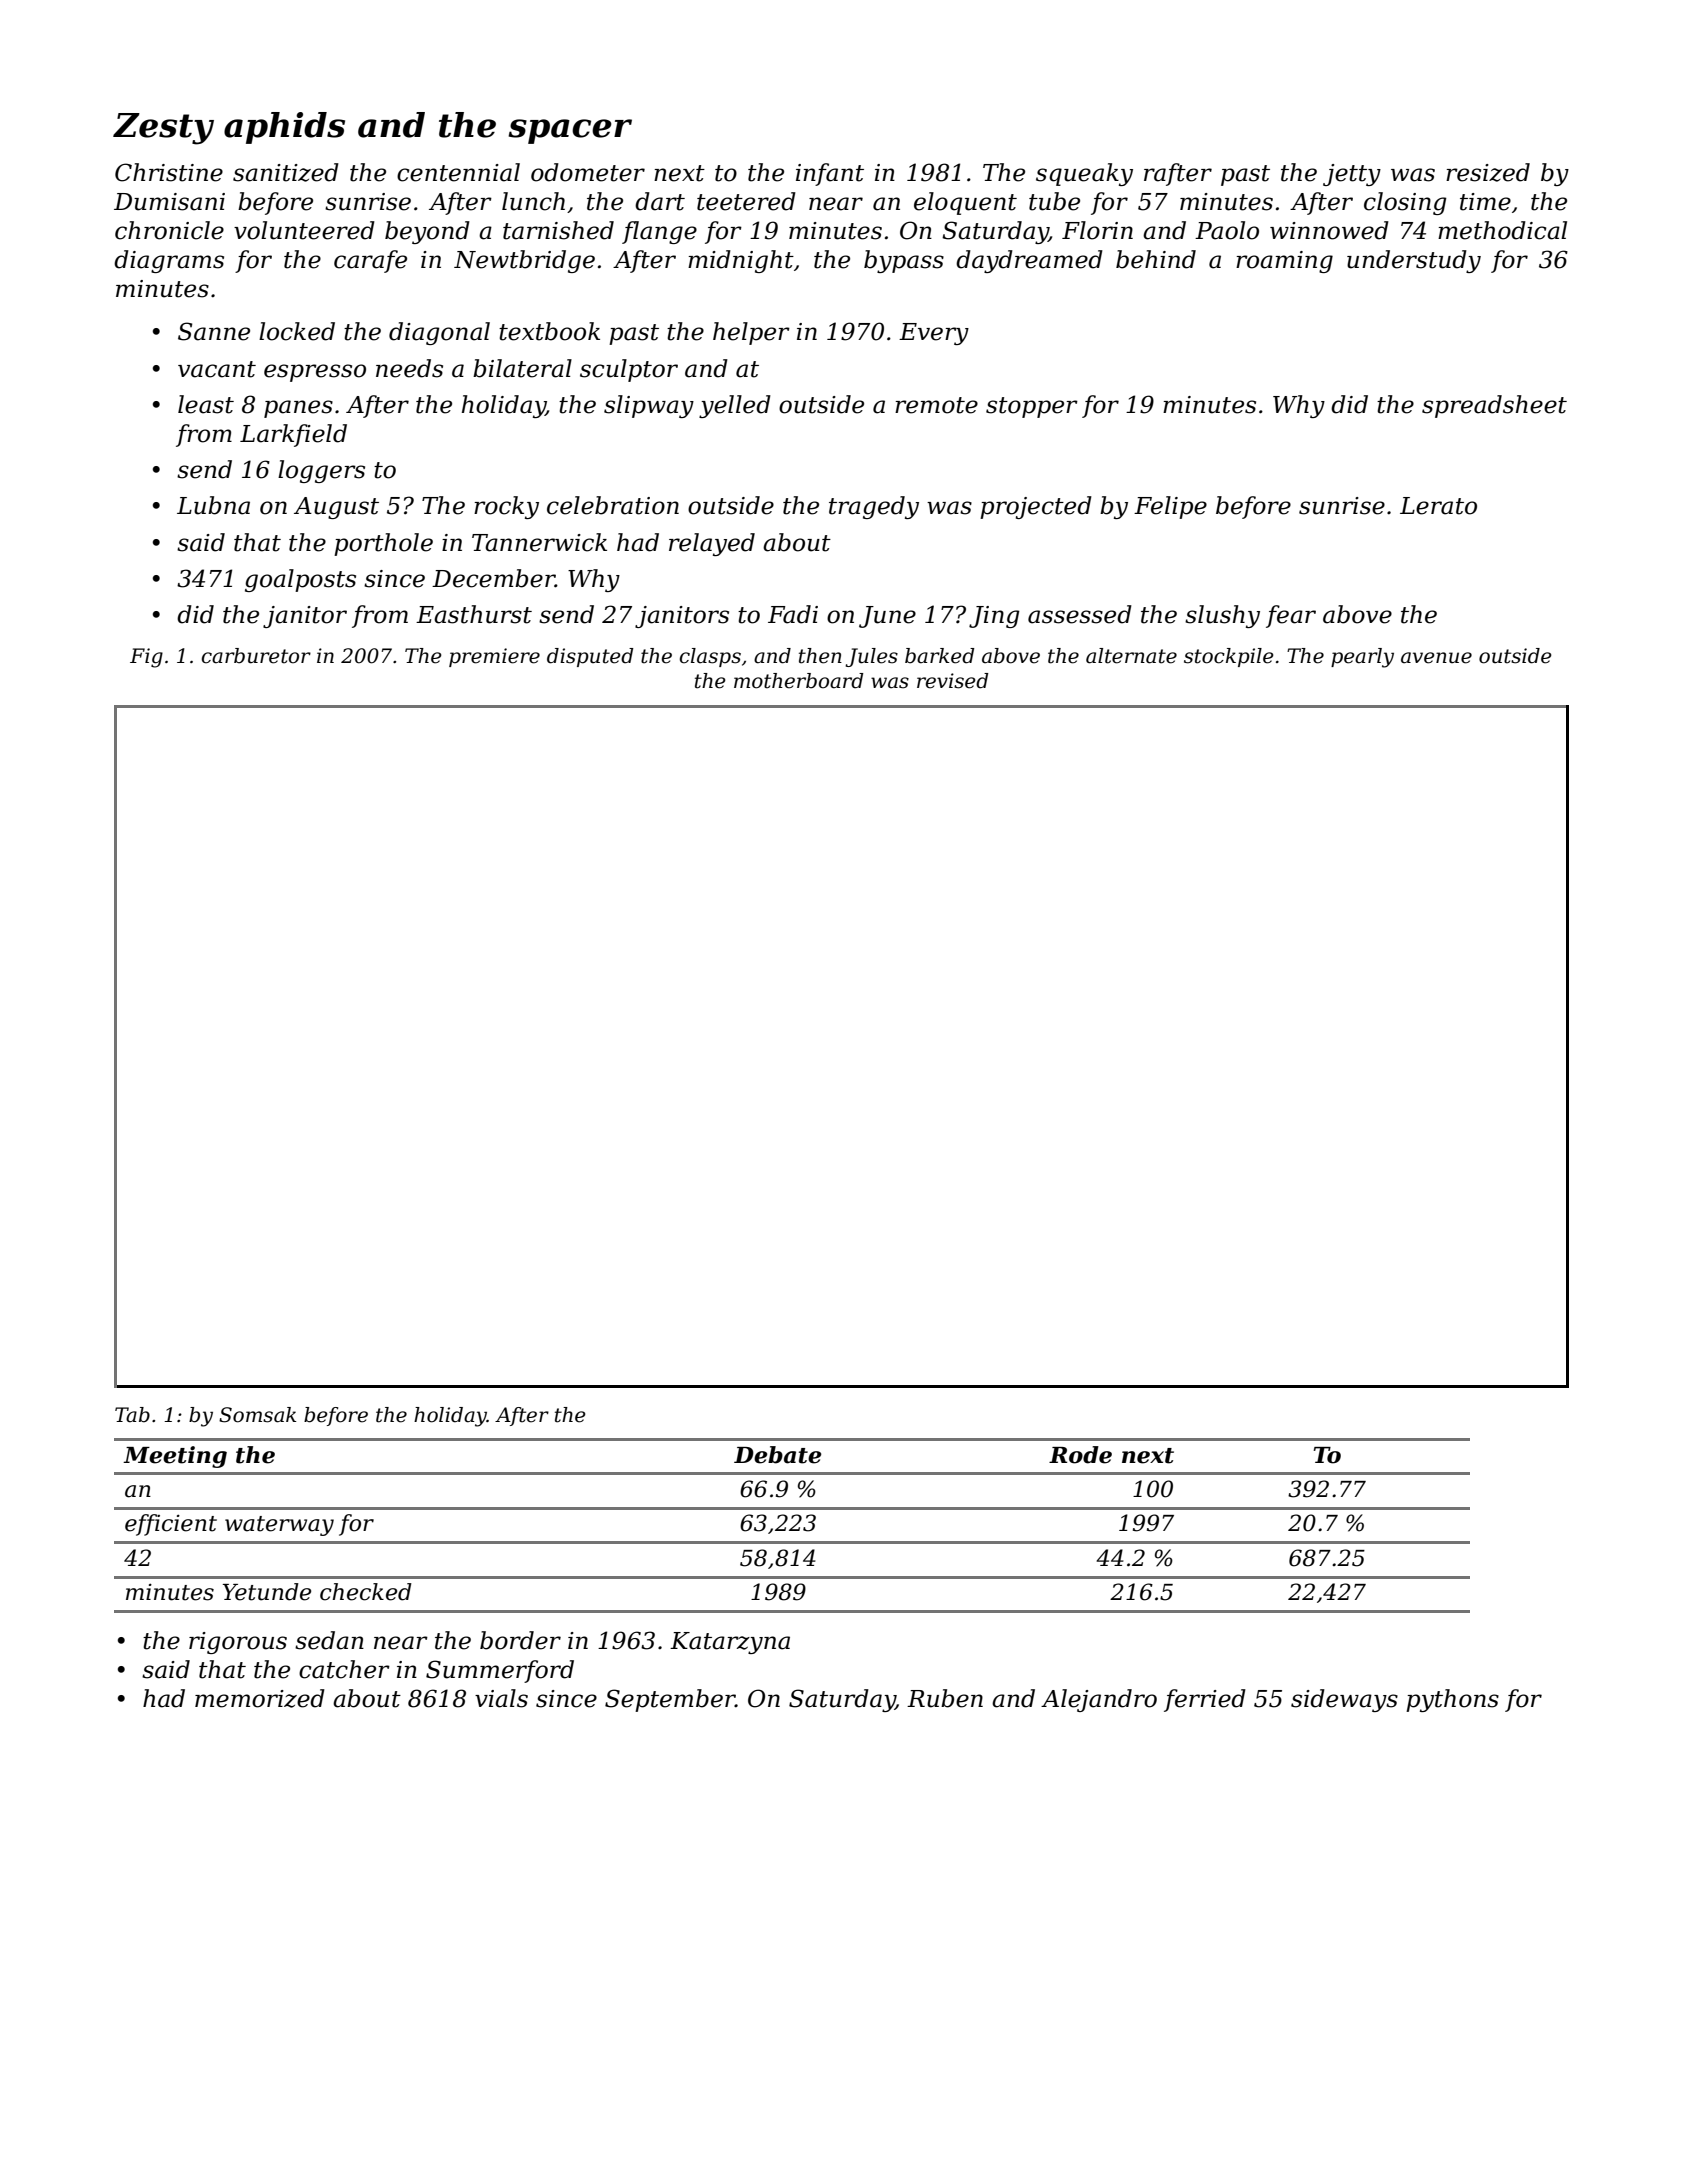  What do you see at coordinates (257, 1415) in the page?
I see `Somsak` at bounding box center [257, 1415].
